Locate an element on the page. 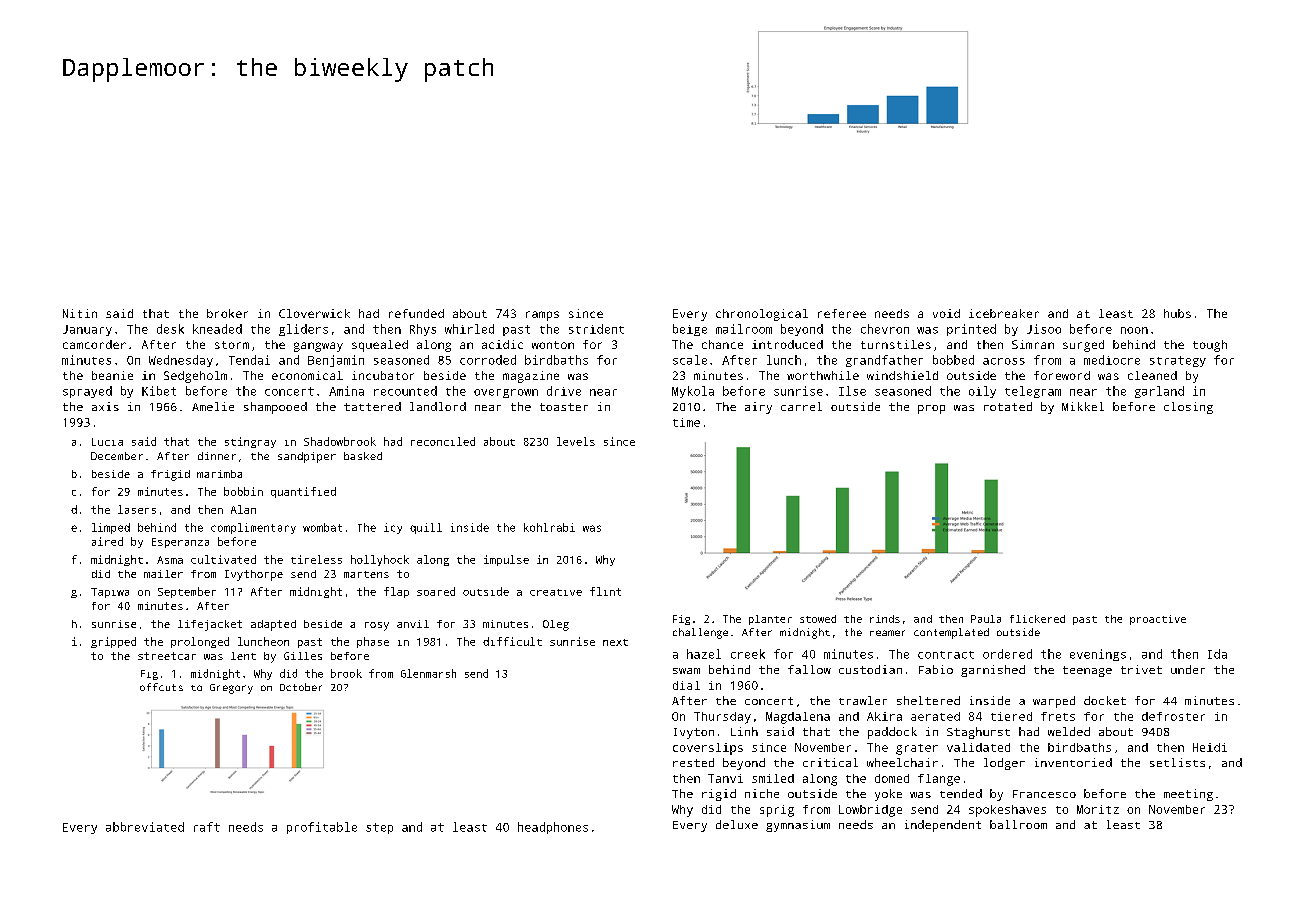  abbreviated is located at coordinates (145, 827).
